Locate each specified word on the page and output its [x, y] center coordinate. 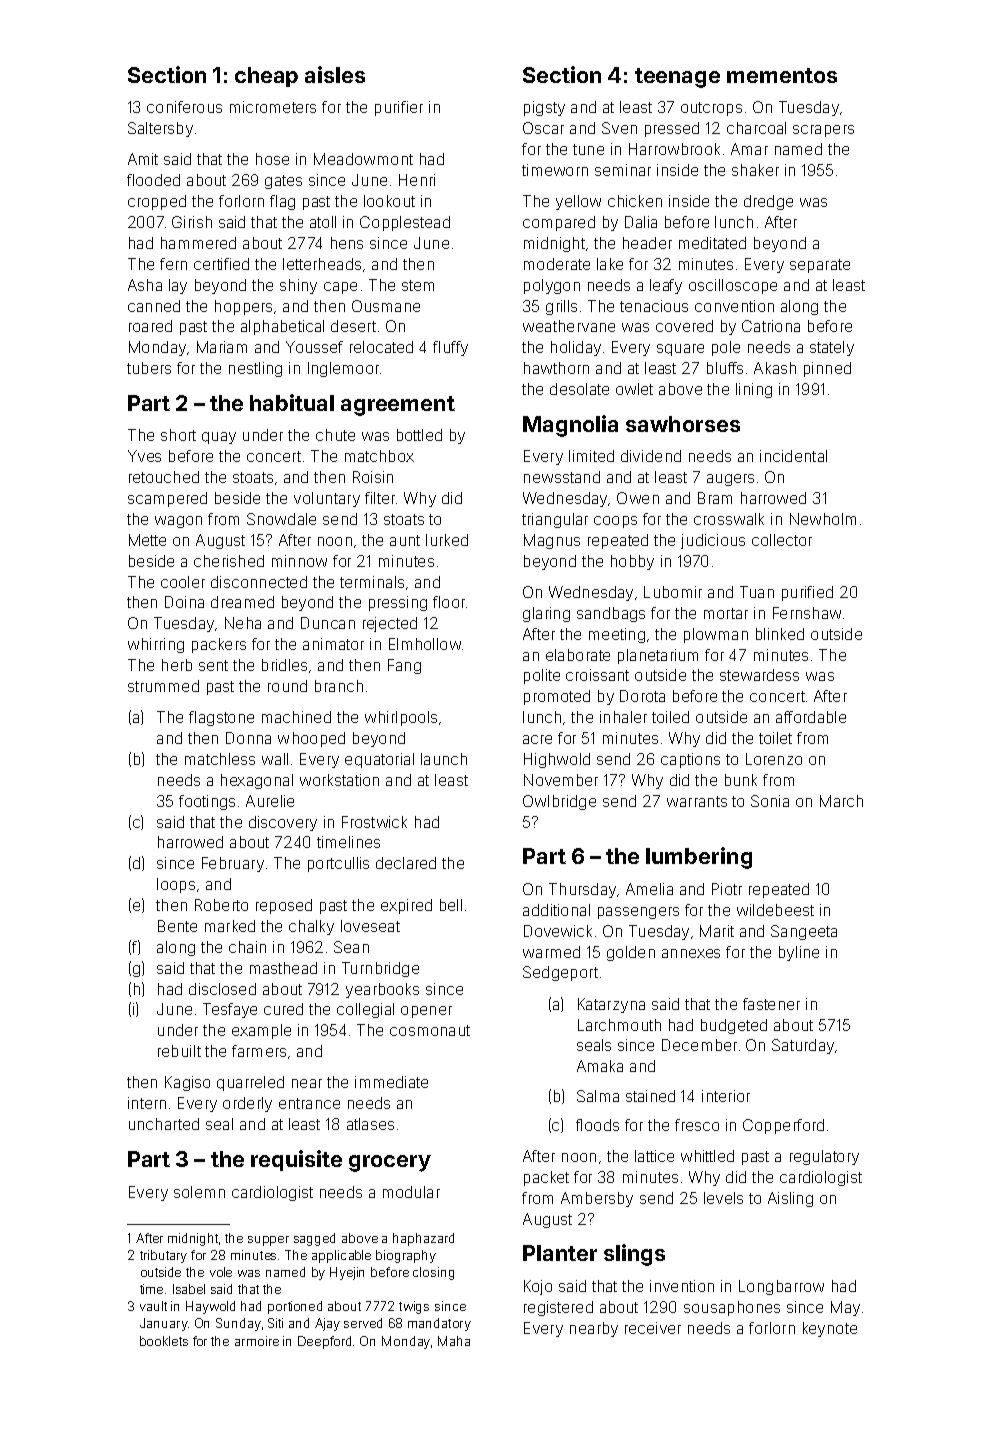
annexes [691, 953]
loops [176, 885]
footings [207, 802]
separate [820, 266]
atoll [323, 222]
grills [561, 307]
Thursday [582, 890]
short [178, 435]
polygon [552, 286]
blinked [780, 634]
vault [153, 1306]
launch [444, 759]
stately [832, 348]
